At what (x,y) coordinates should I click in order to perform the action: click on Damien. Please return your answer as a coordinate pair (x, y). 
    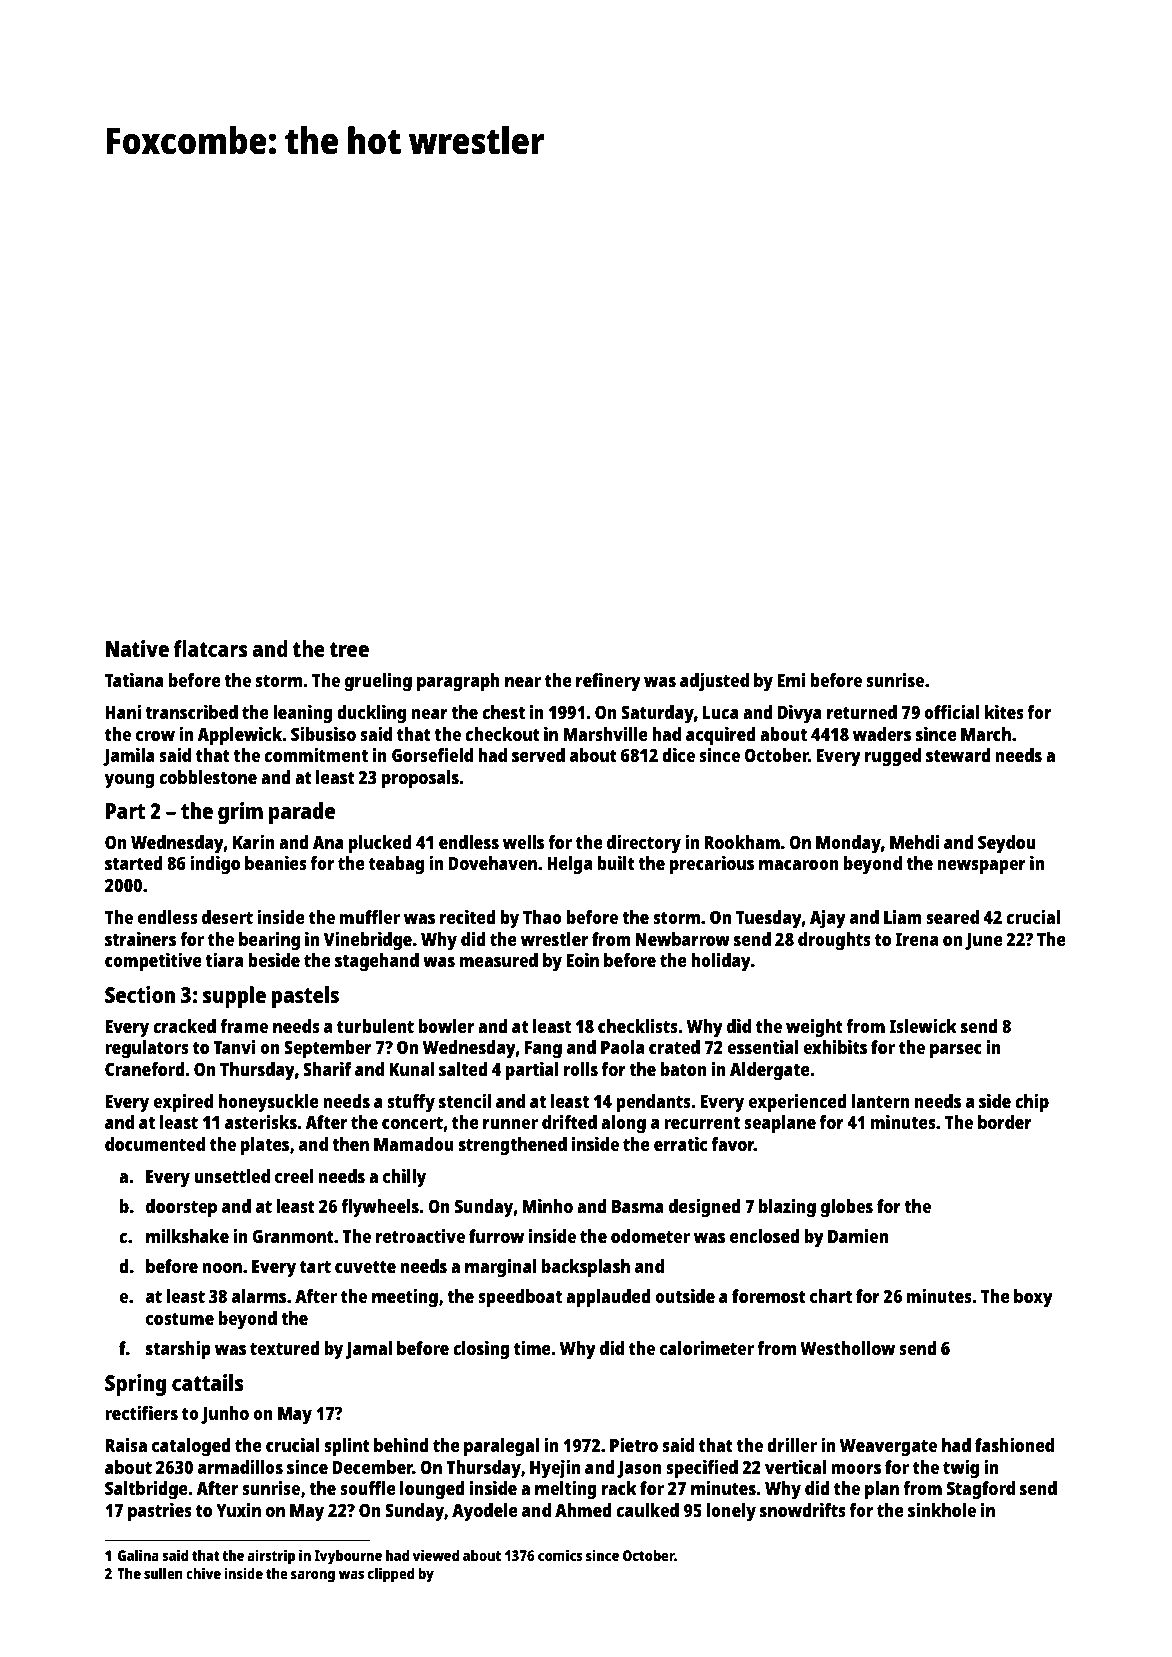
    Looking at the image, I should click on (858, 1236).
